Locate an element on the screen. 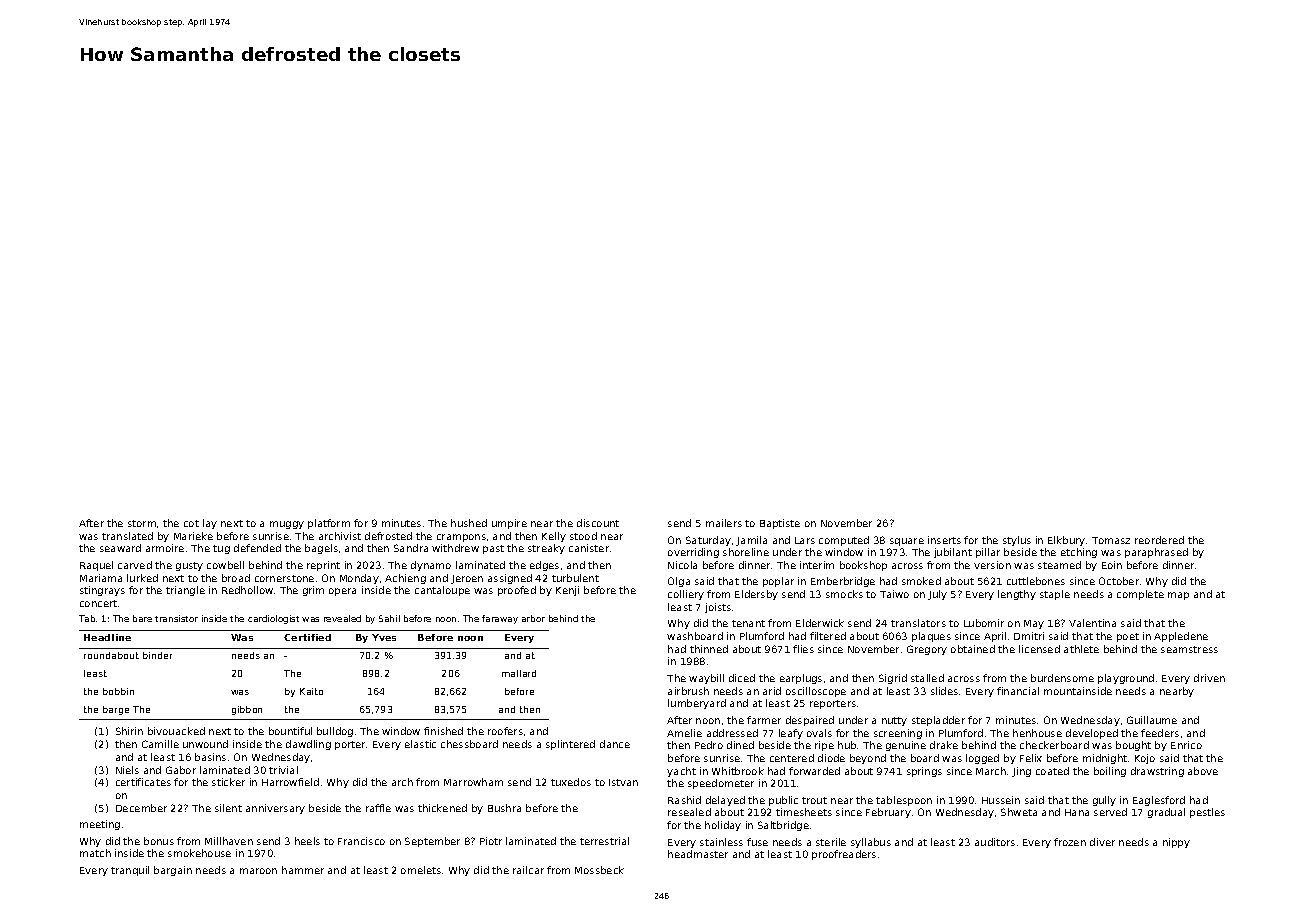  Francisco is located at coordinates (361, 841).
